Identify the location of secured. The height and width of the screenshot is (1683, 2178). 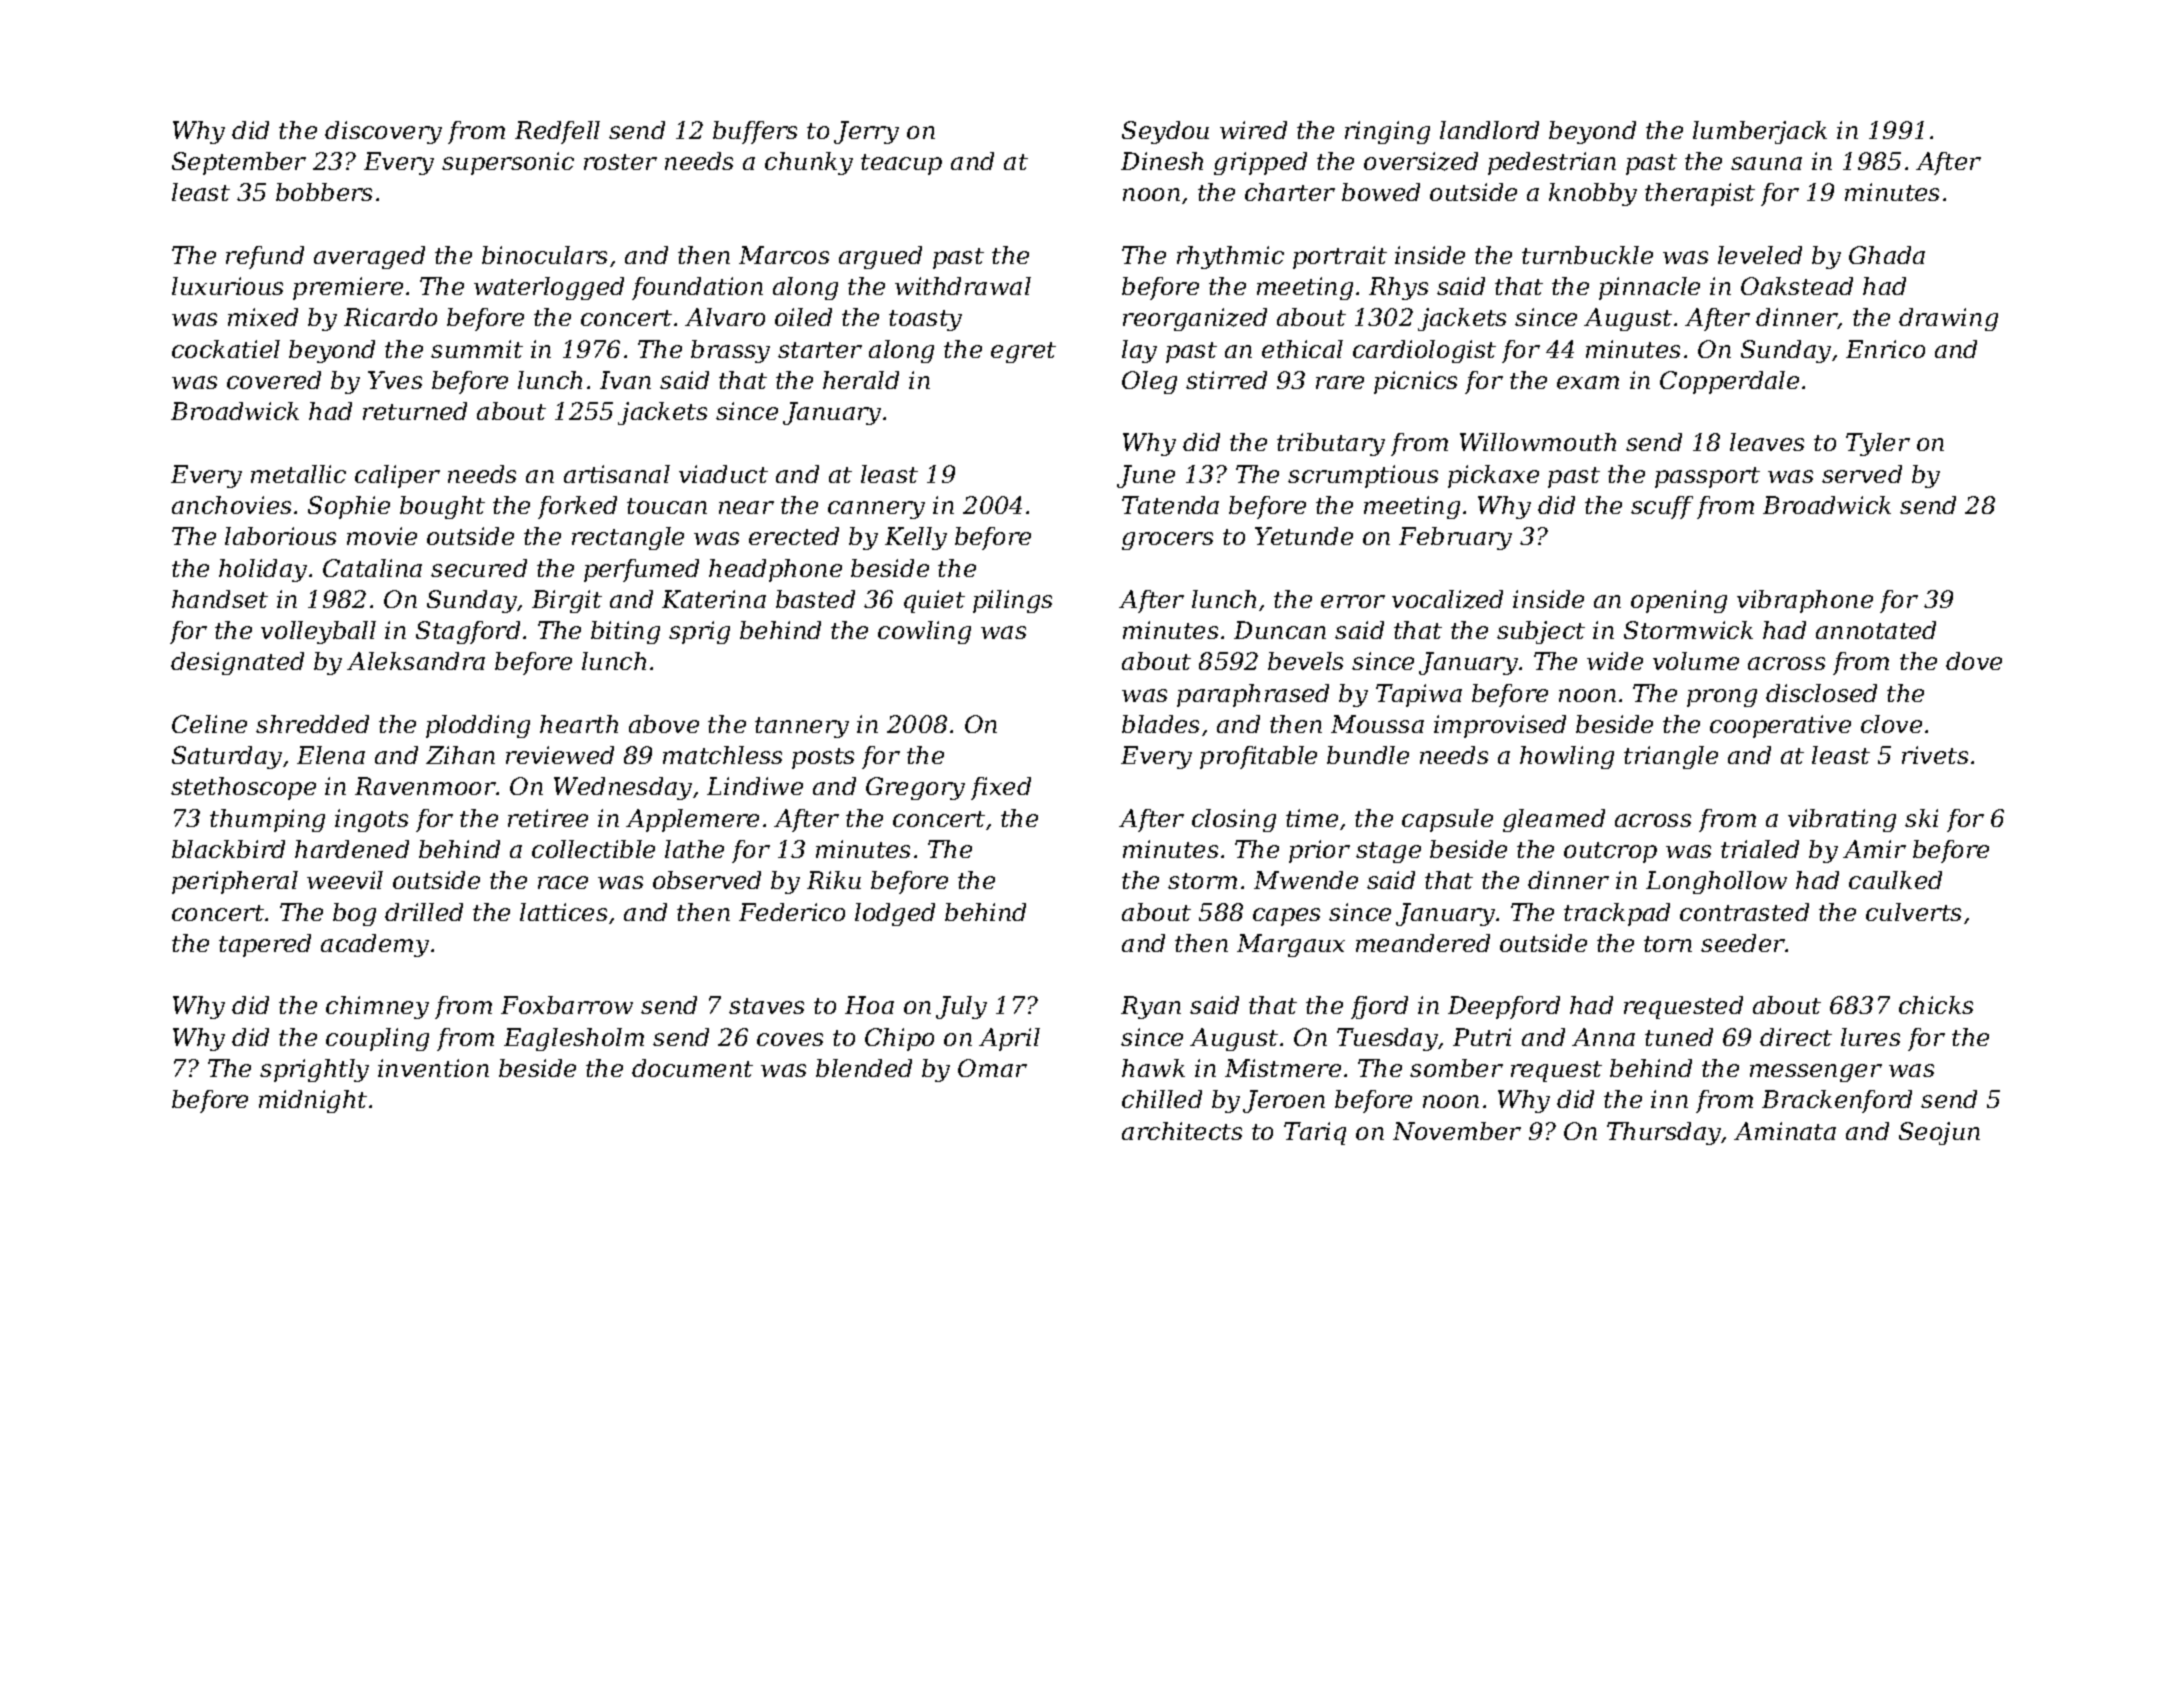
(479, 568).
